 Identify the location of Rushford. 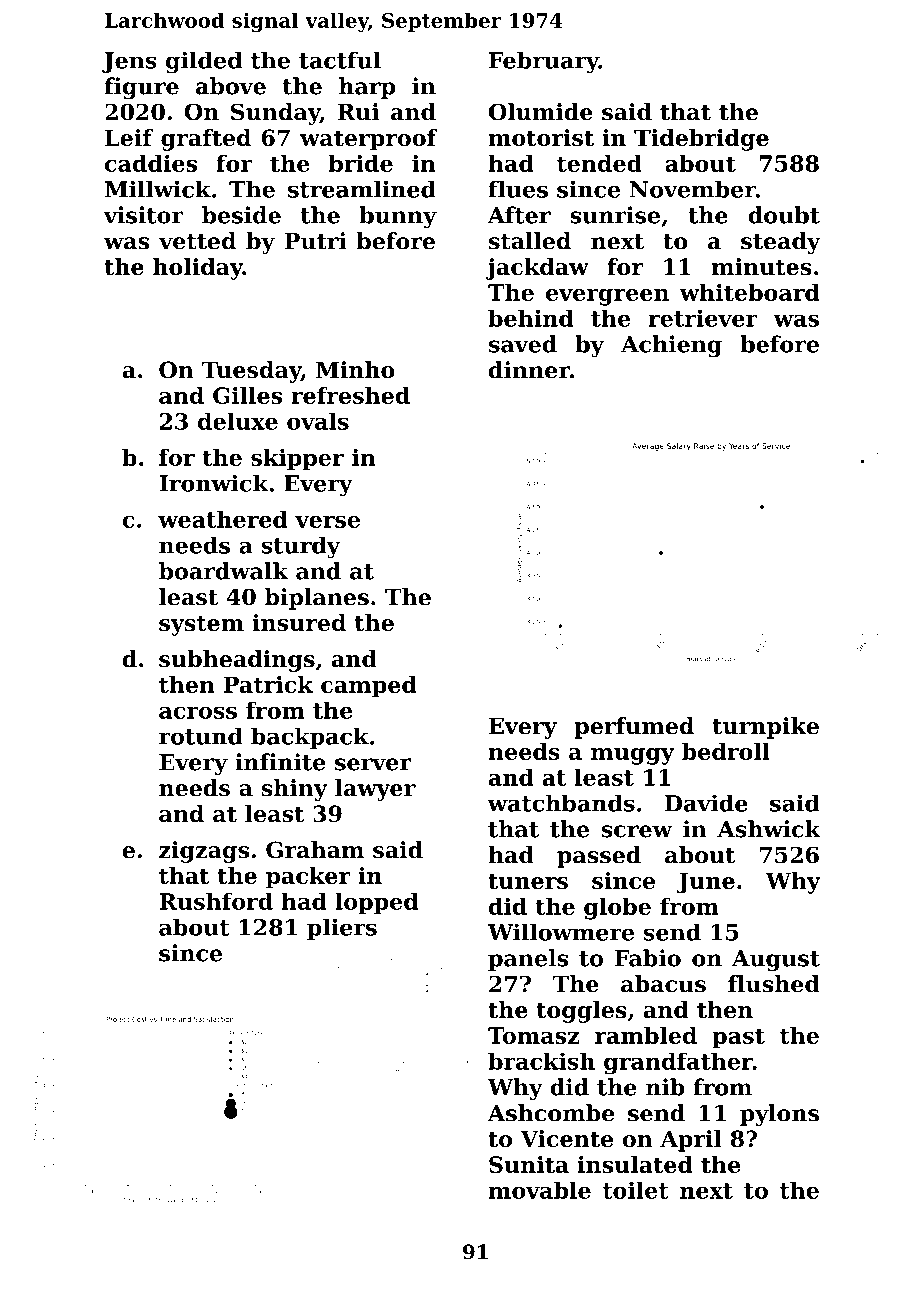
(216, 901).
